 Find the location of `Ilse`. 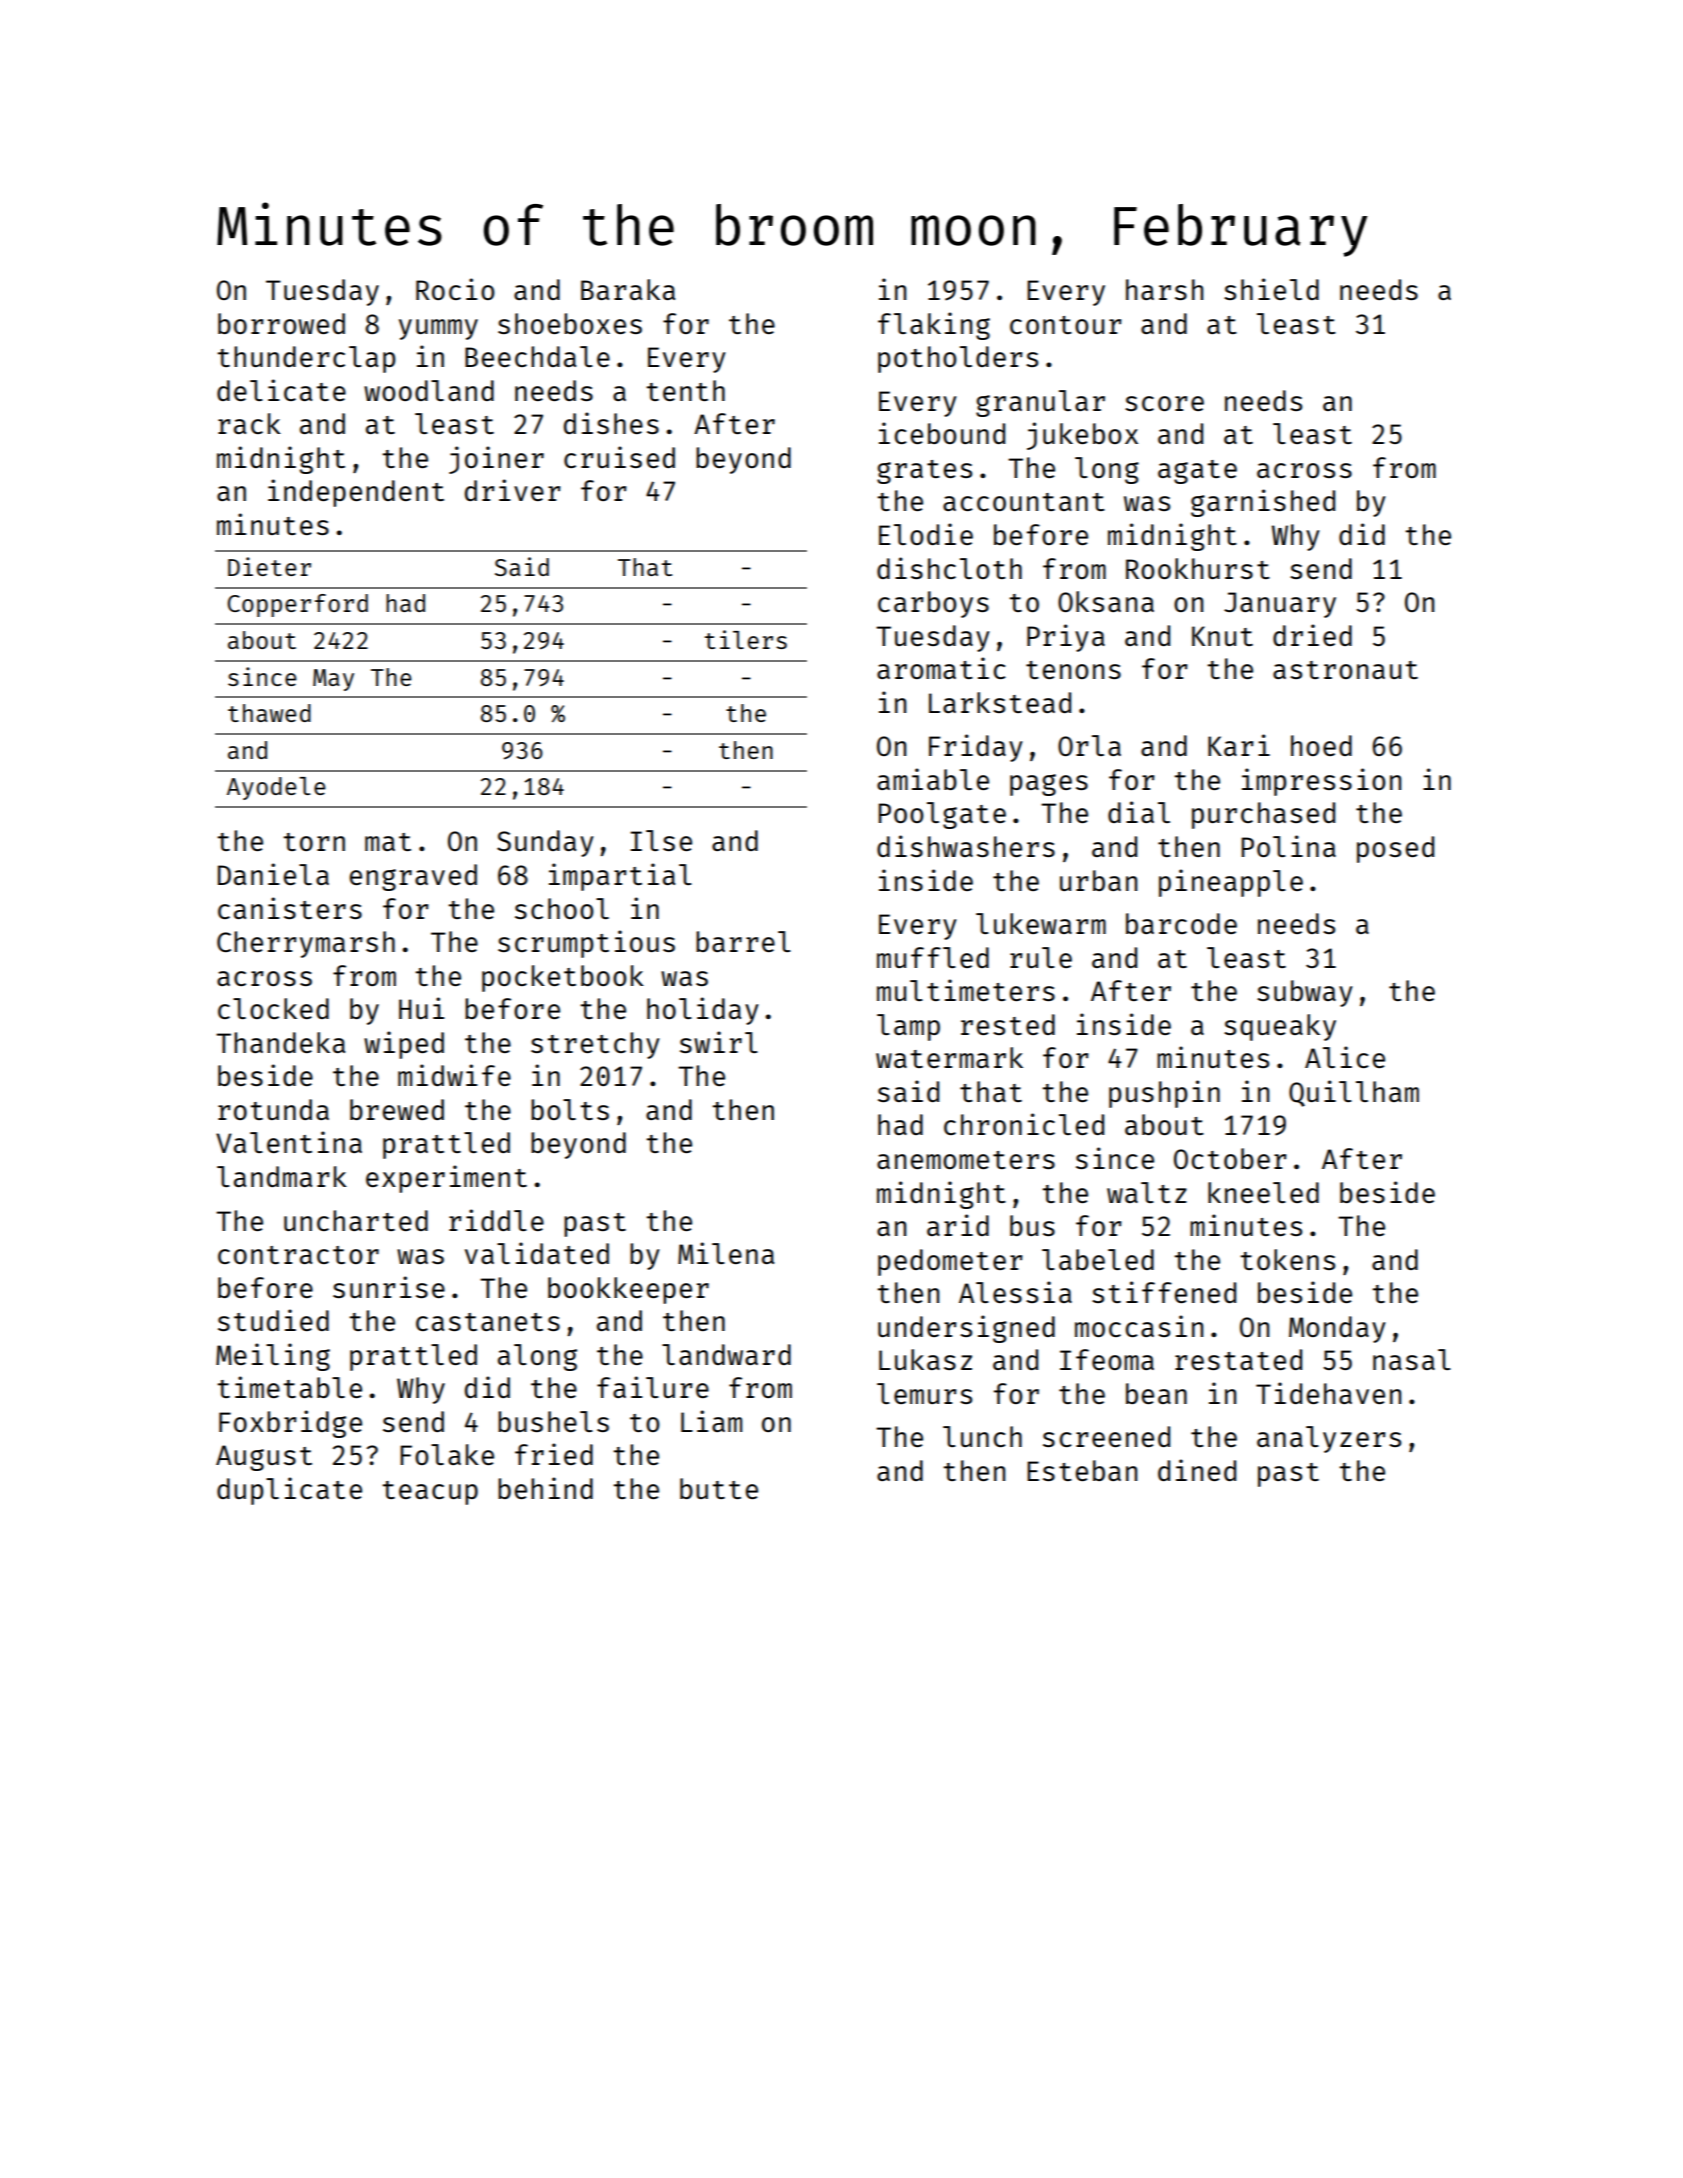

Ilse is located at coordinates (661, 840).
